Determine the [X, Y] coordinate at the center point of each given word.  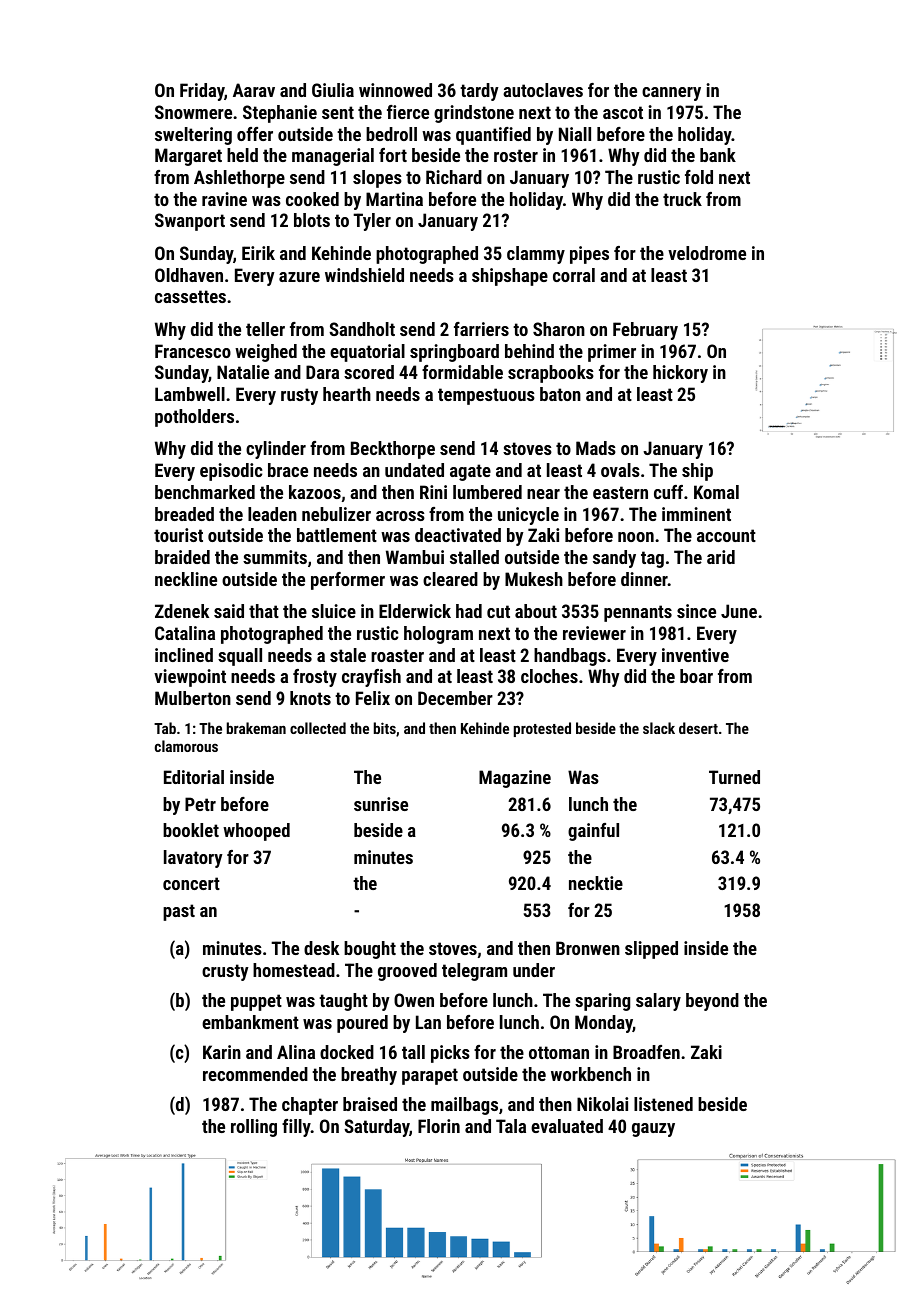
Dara [322, 372]
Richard [454, 177]
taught [343, 1002]
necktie [596, 883]
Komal [716, 492]
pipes [589, 255]
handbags [570, 657]
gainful [593, 832]
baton [560, 394]
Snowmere [193, 112]
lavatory [193, 859]
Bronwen [588, 948]
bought [370, 950]
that [264, 611]
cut [498, 611]
